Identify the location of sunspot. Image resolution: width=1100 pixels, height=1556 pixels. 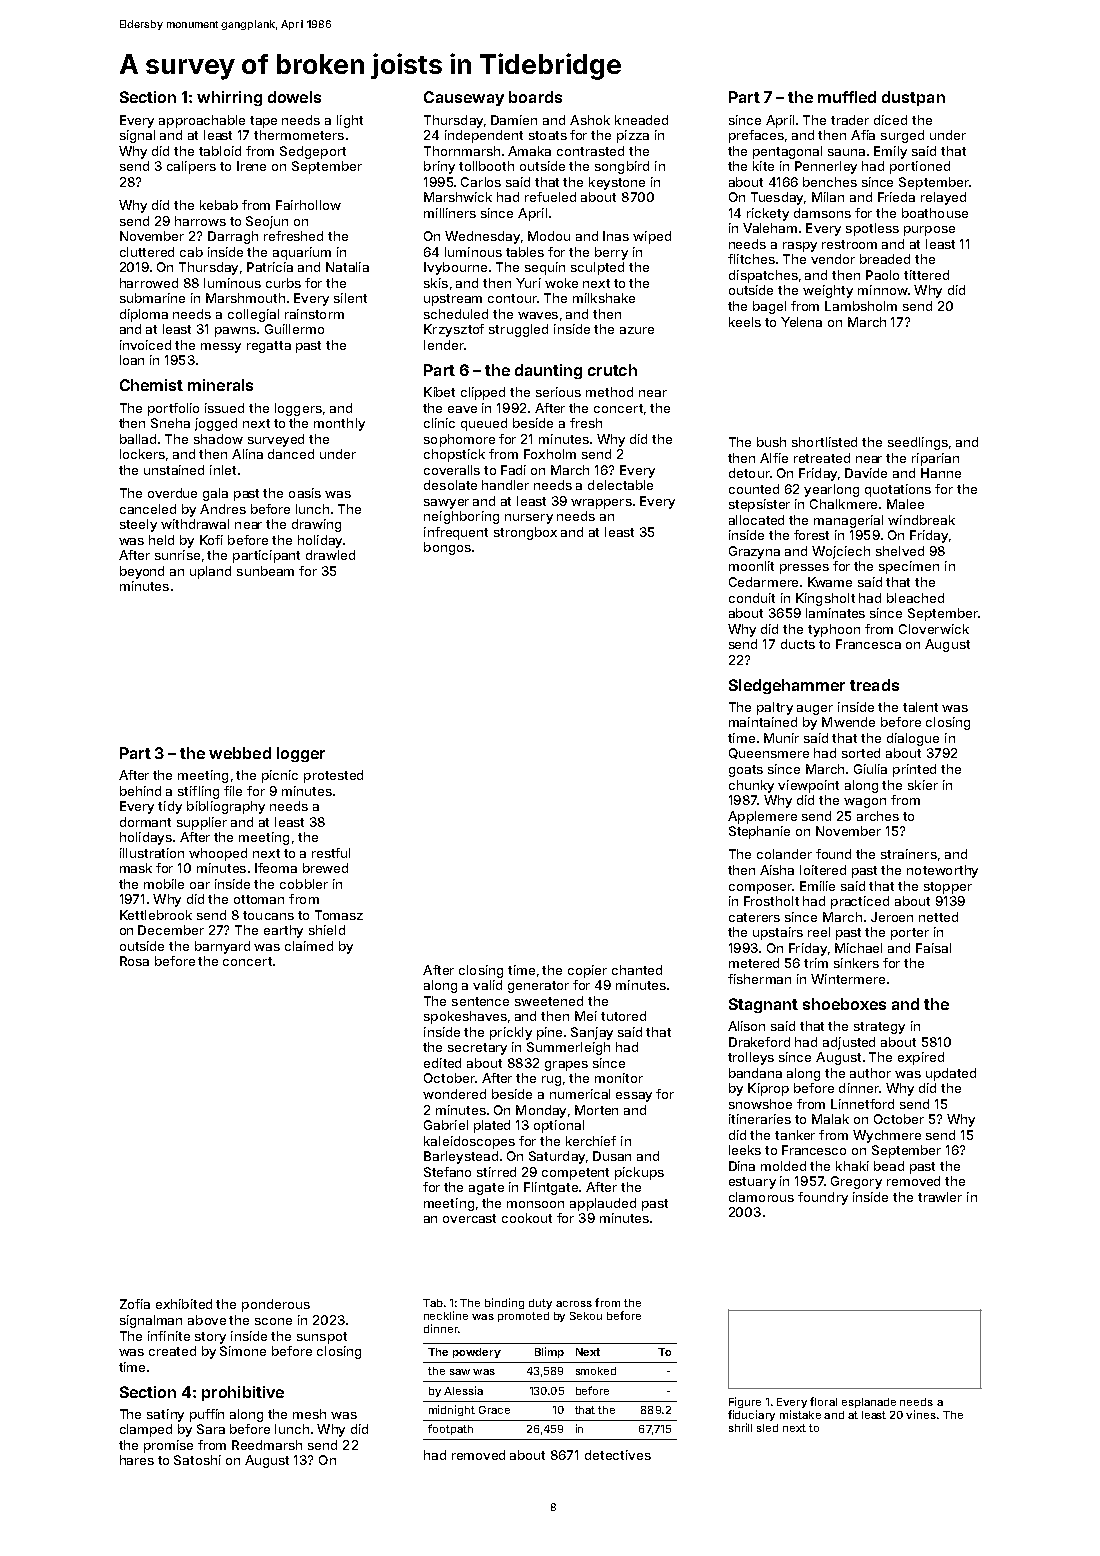
(322, 1338).
